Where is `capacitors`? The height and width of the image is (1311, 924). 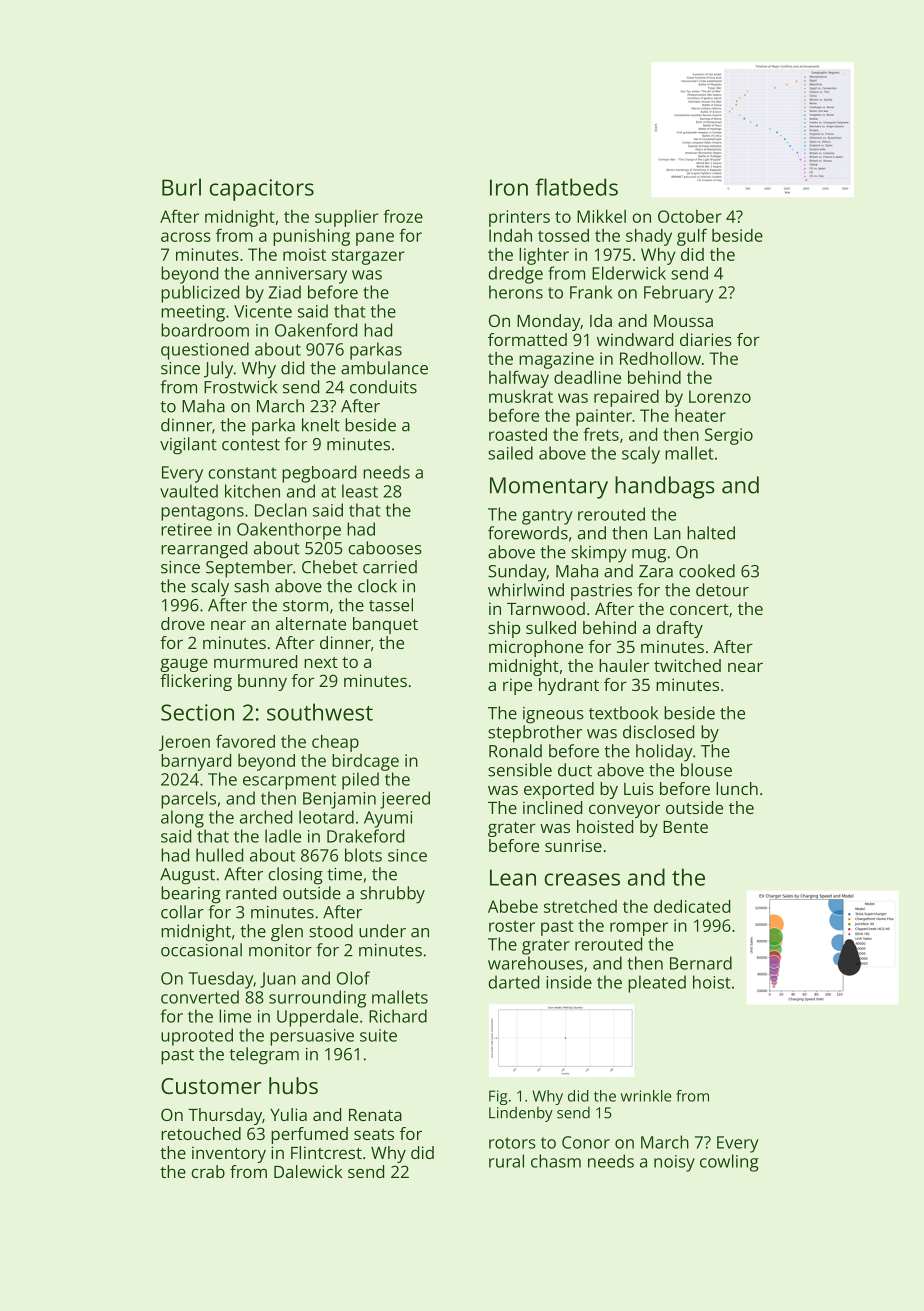 capacitors is located at coordinates (262, 190).
